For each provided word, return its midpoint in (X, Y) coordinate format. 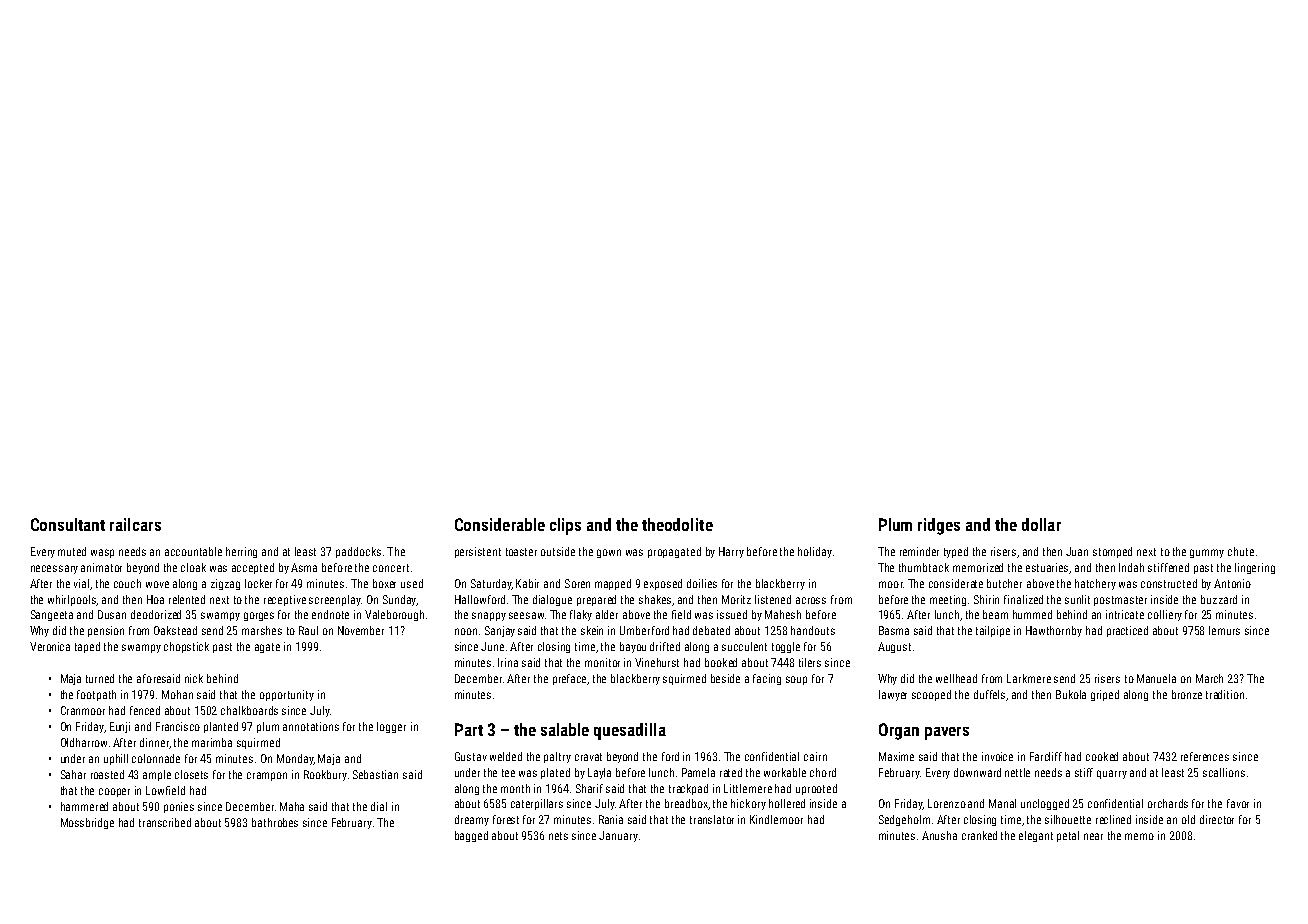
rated (731, 772)
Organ (899, 731)
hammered (84, 806)
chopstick (186, 647)
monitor (602, 662)
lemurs (1224, 630)
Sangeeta (52, 615)
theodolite (677, 524)
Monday (295, 759)
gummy (1207, 553)
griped (1105, 695)
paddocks (358, 552)
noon (466, 631)
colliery (1165, 615)
